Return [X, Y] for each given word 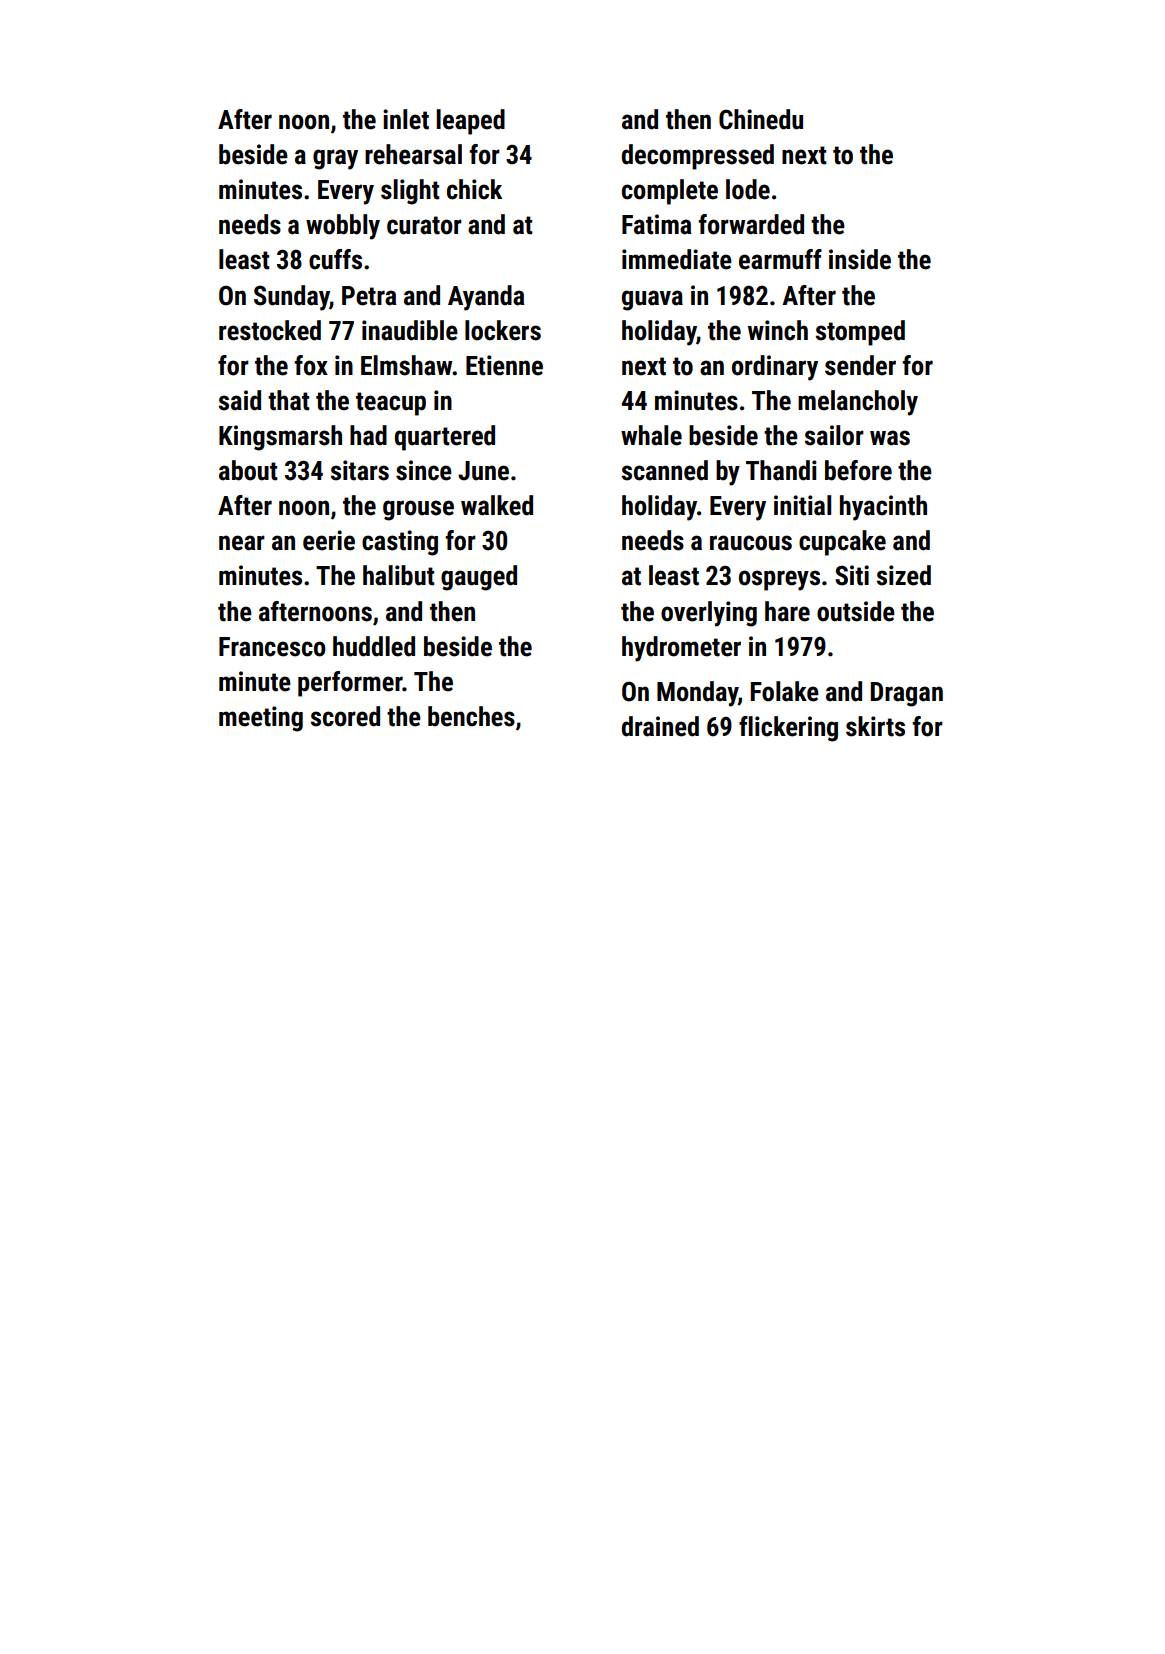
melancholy [858, 403]
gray [335, 159]
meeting [261, 719]
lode [748, 189]
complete [670, 192]
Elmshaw [407, 365]
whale [651, 435]
